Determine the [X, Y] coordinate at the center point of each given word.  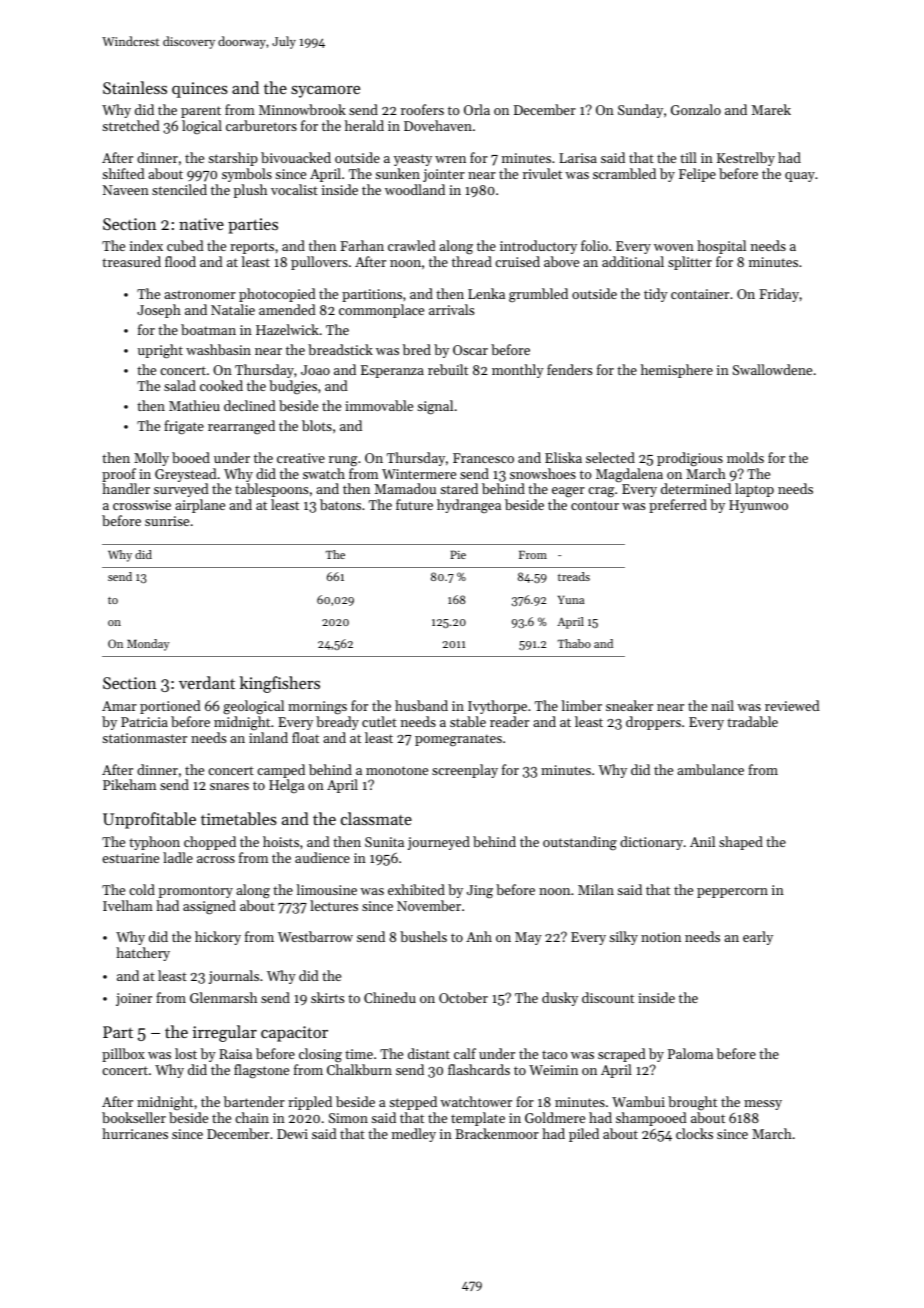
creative [301, 458]
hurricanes [135, 1133]
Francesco [483, 458]
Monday [148, 645]
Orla [477, 109]
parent [201, 112]
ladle [178, 857]
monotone [397, 770]
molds [745, 457]
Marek [771, 109]
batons [340, 504]
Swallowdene [772, 369]
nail [722, 705]
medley [414, 1135]
